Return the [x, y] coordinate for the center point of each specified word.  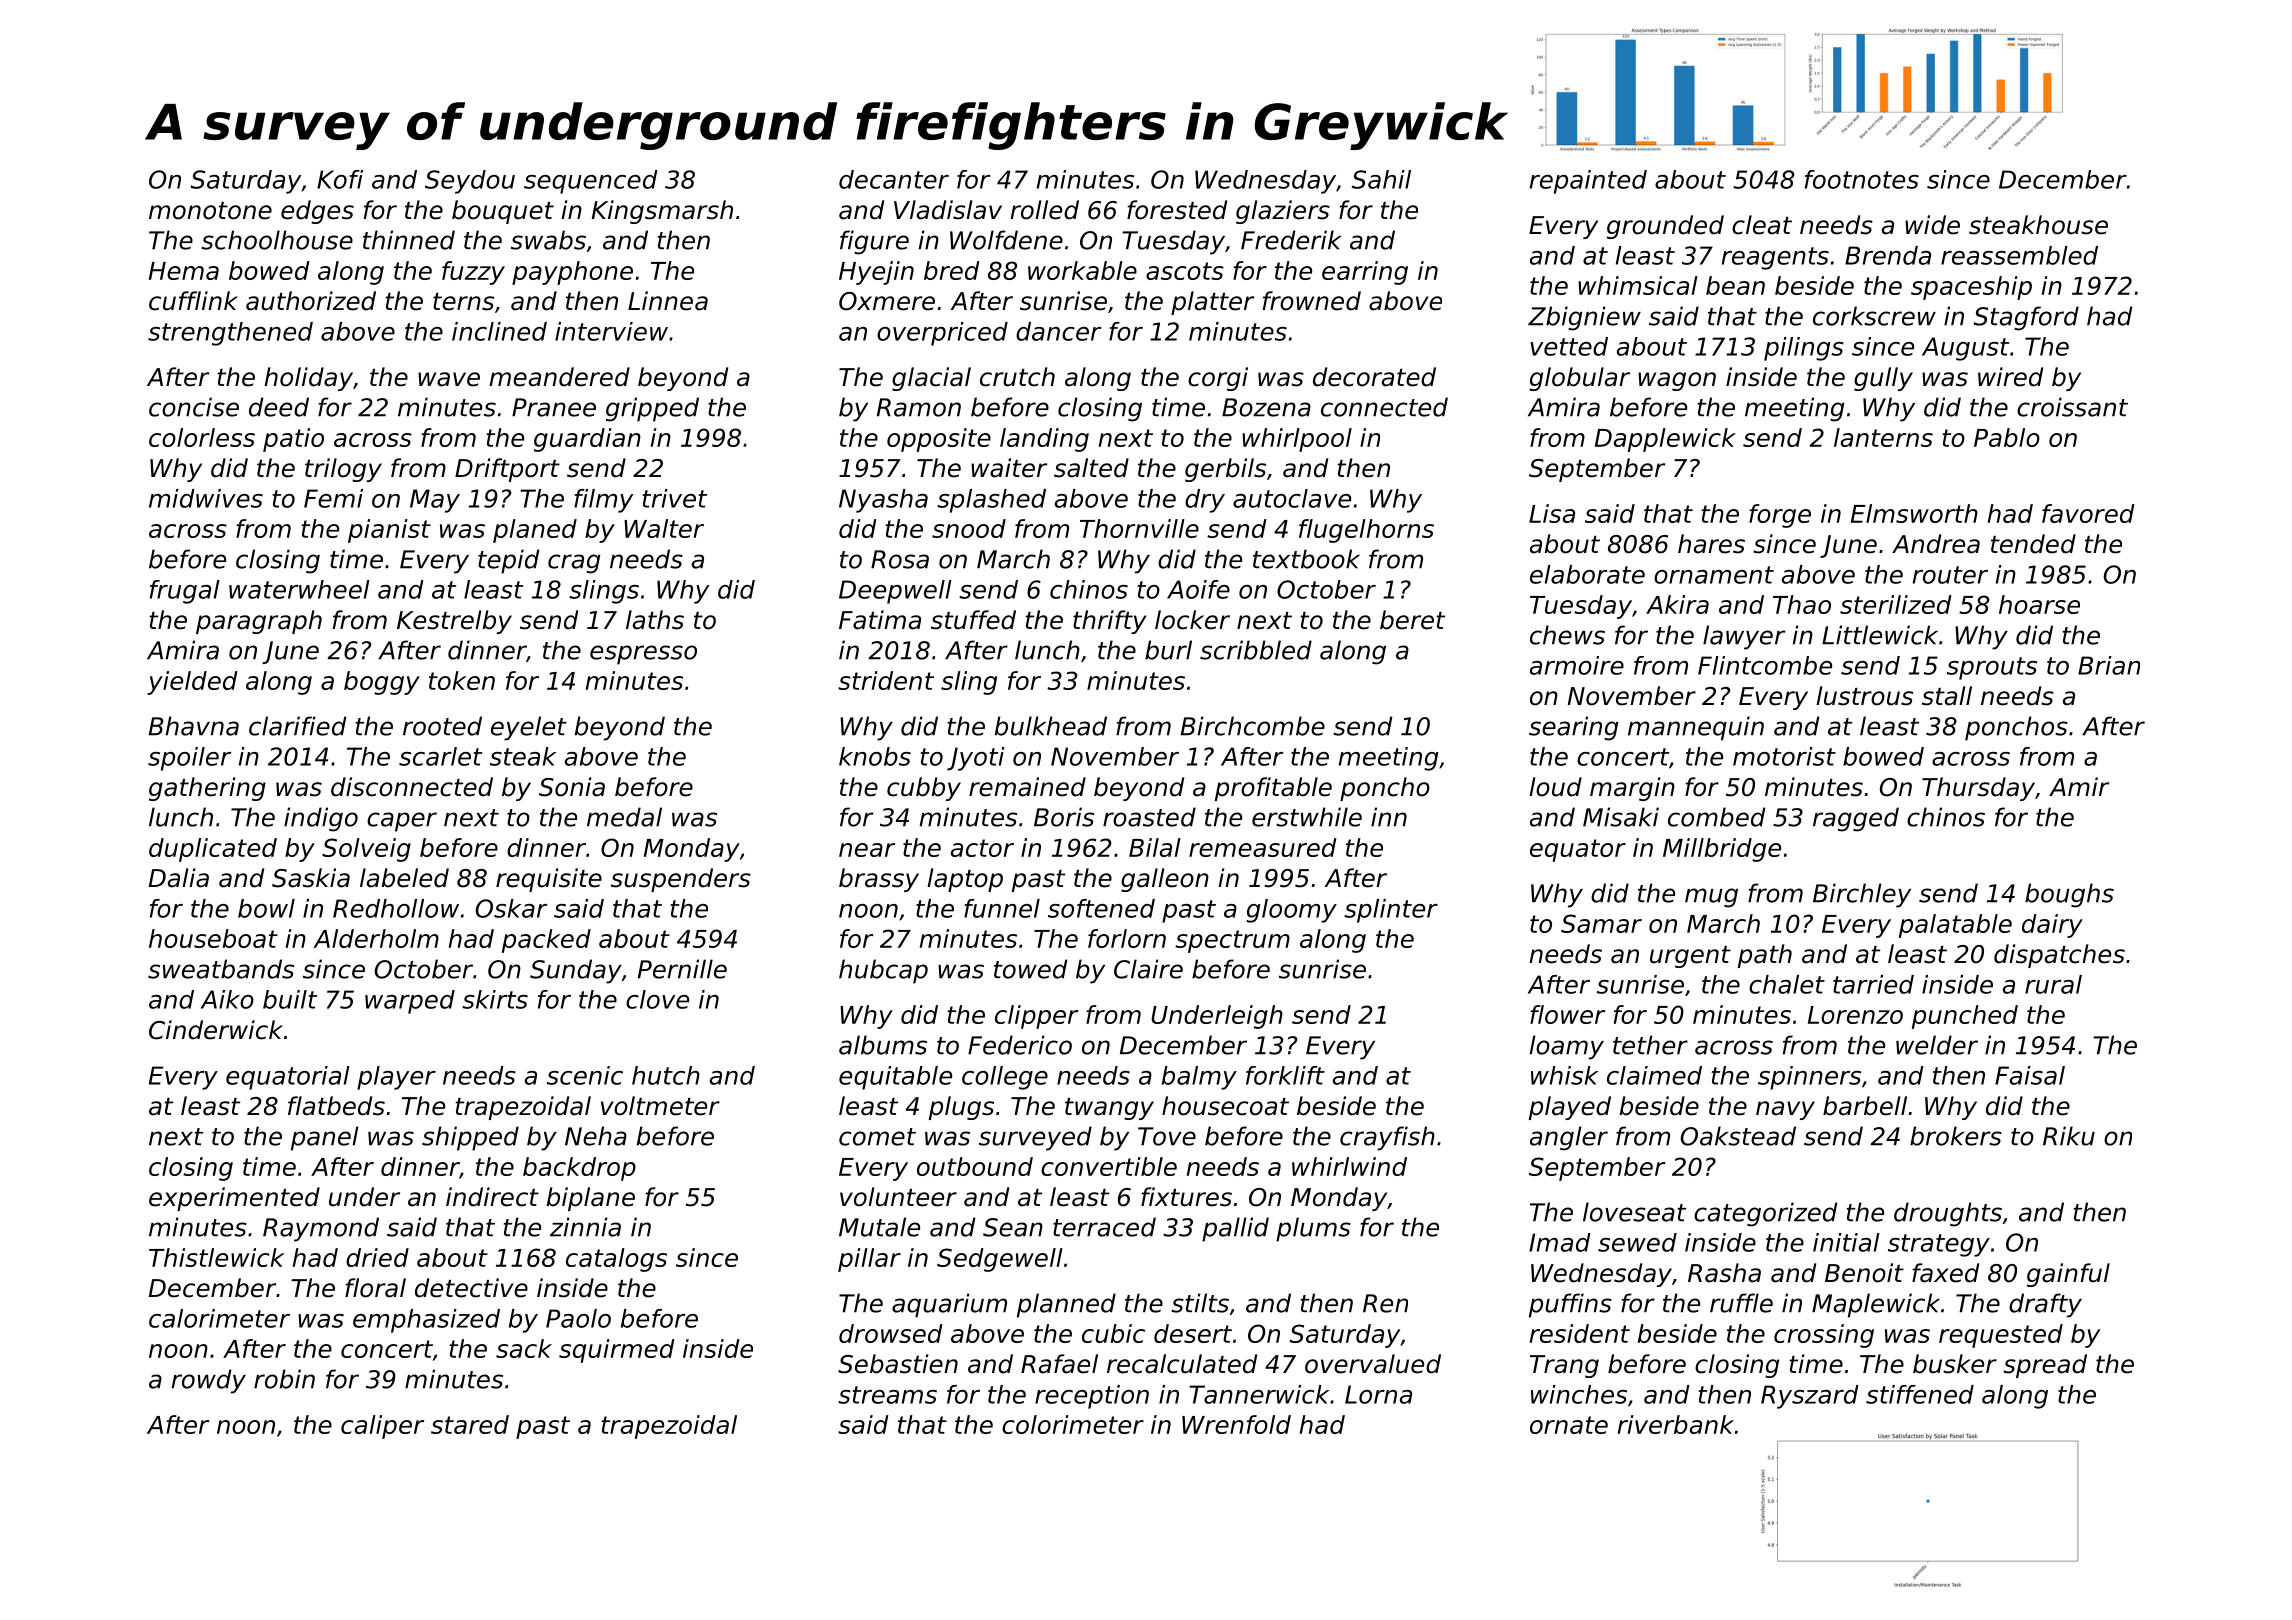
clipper [1036, 1017]
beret [1412, 620]
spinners [1809, 1078]
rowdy [209, 1381]
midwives [206, 498]
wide [1932, 225]
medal [624, 817]
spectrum [1232, 941]
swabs [548, 240]
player [396, 1078]
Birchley [1862, 895]
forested [1177, 210]
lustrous [1864, 696]
